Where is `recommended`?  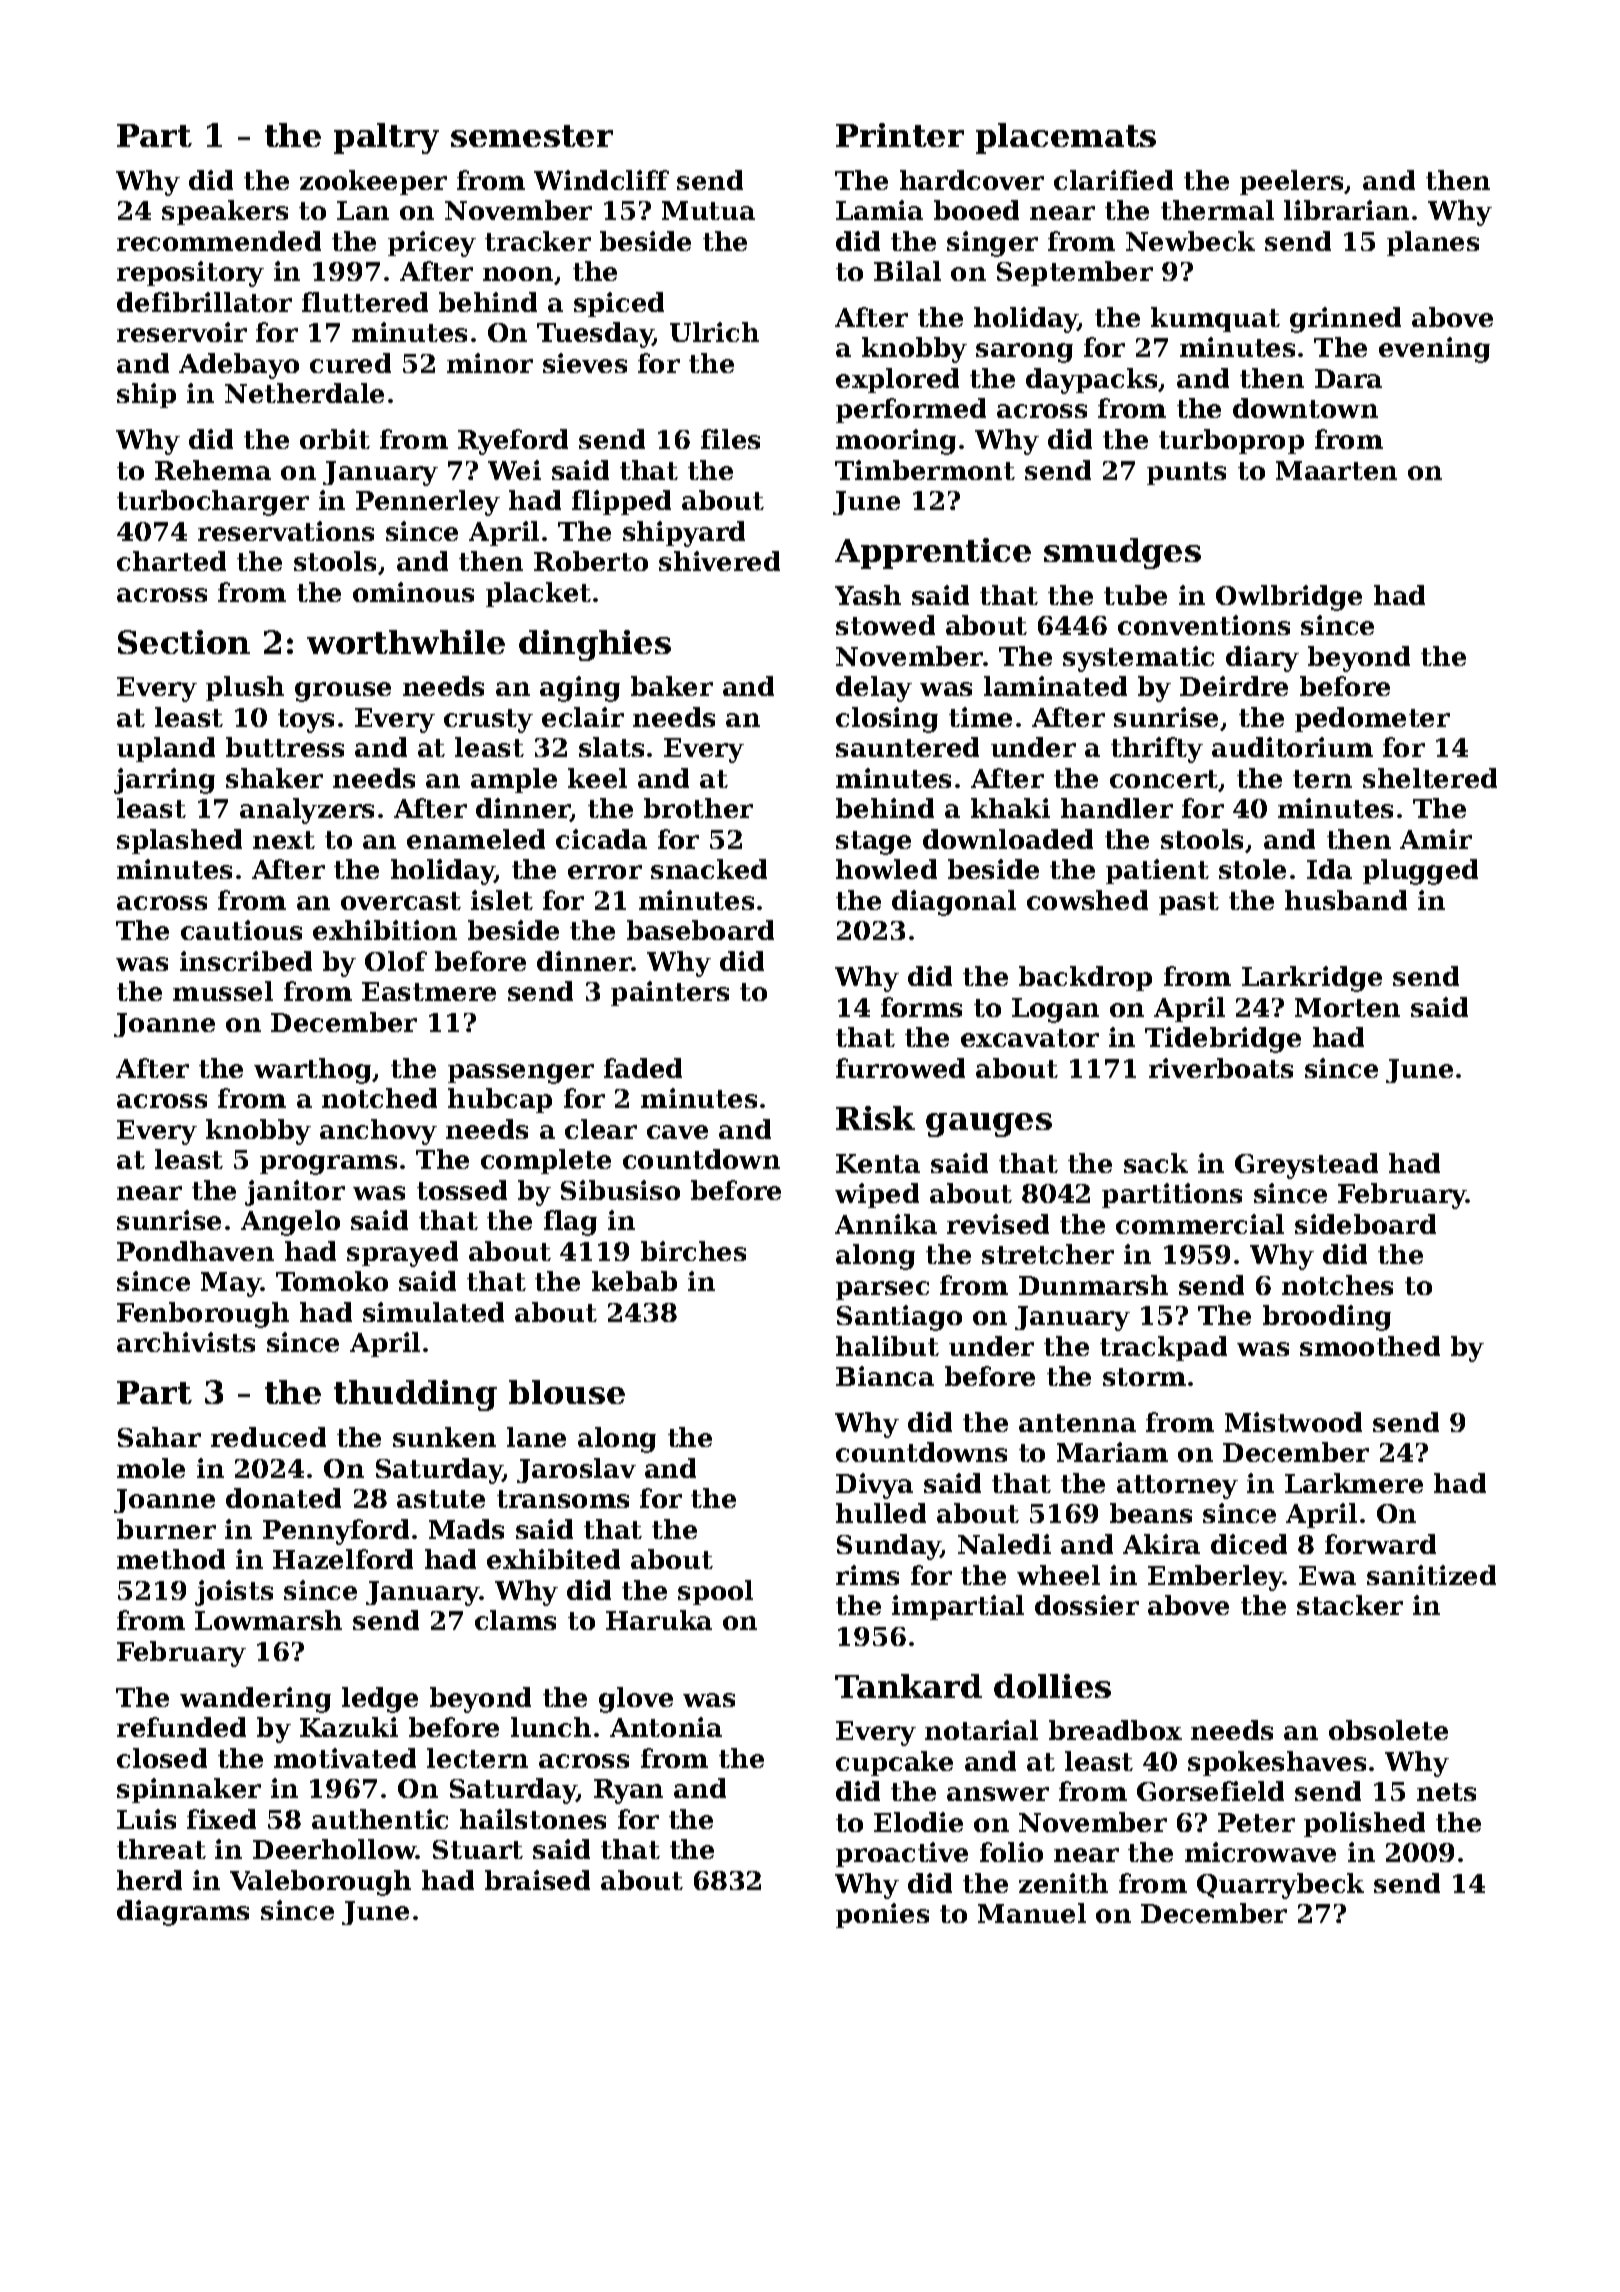 recommended is located at coordinates (219, 241).
